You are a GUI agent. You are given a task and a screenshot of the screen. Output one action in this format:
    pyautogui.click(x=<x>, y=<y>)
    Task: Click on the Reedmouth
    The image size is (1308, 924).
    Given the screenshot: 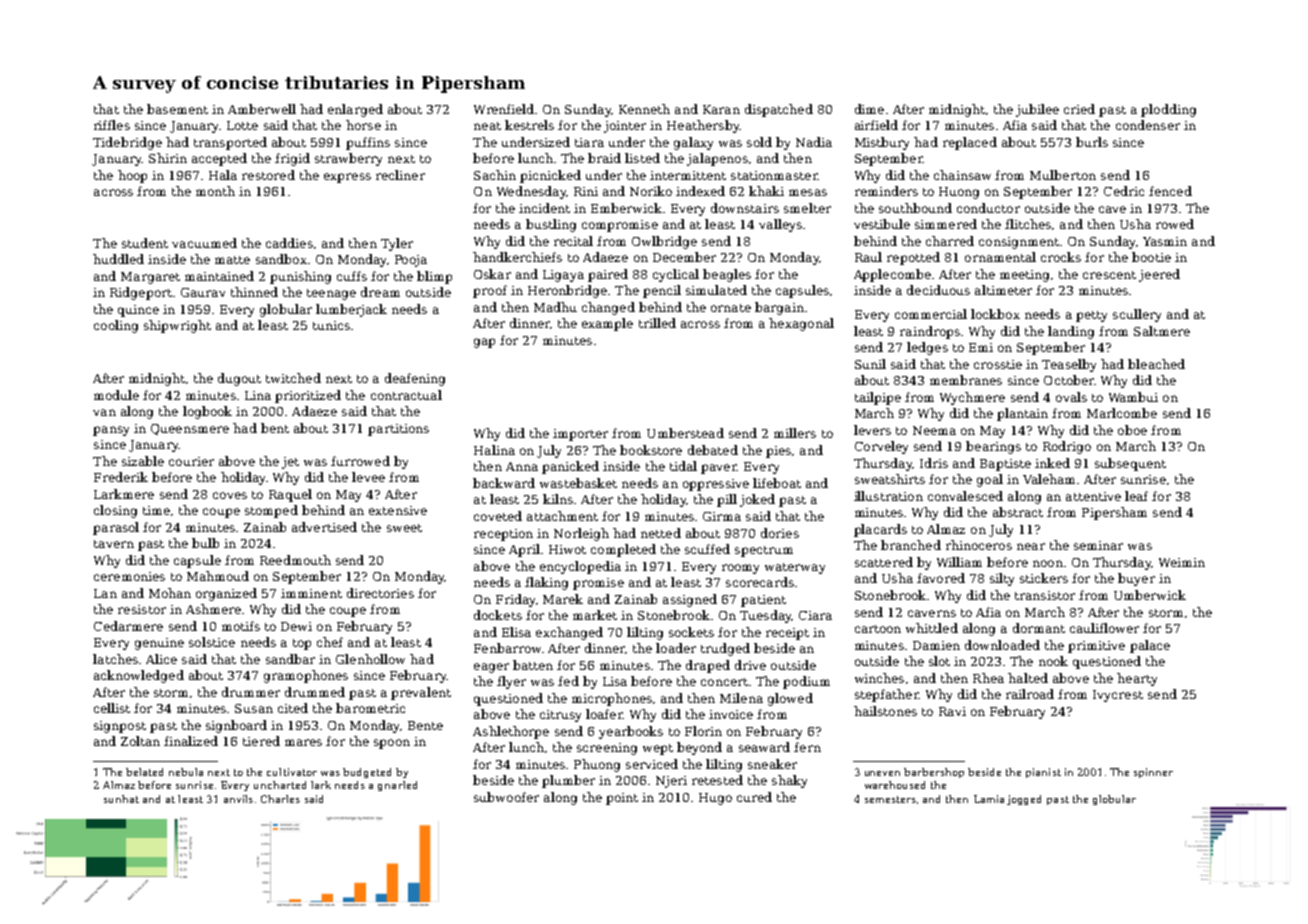 What is the action you would take?
    pyautogui.click(x=295, y=560)
